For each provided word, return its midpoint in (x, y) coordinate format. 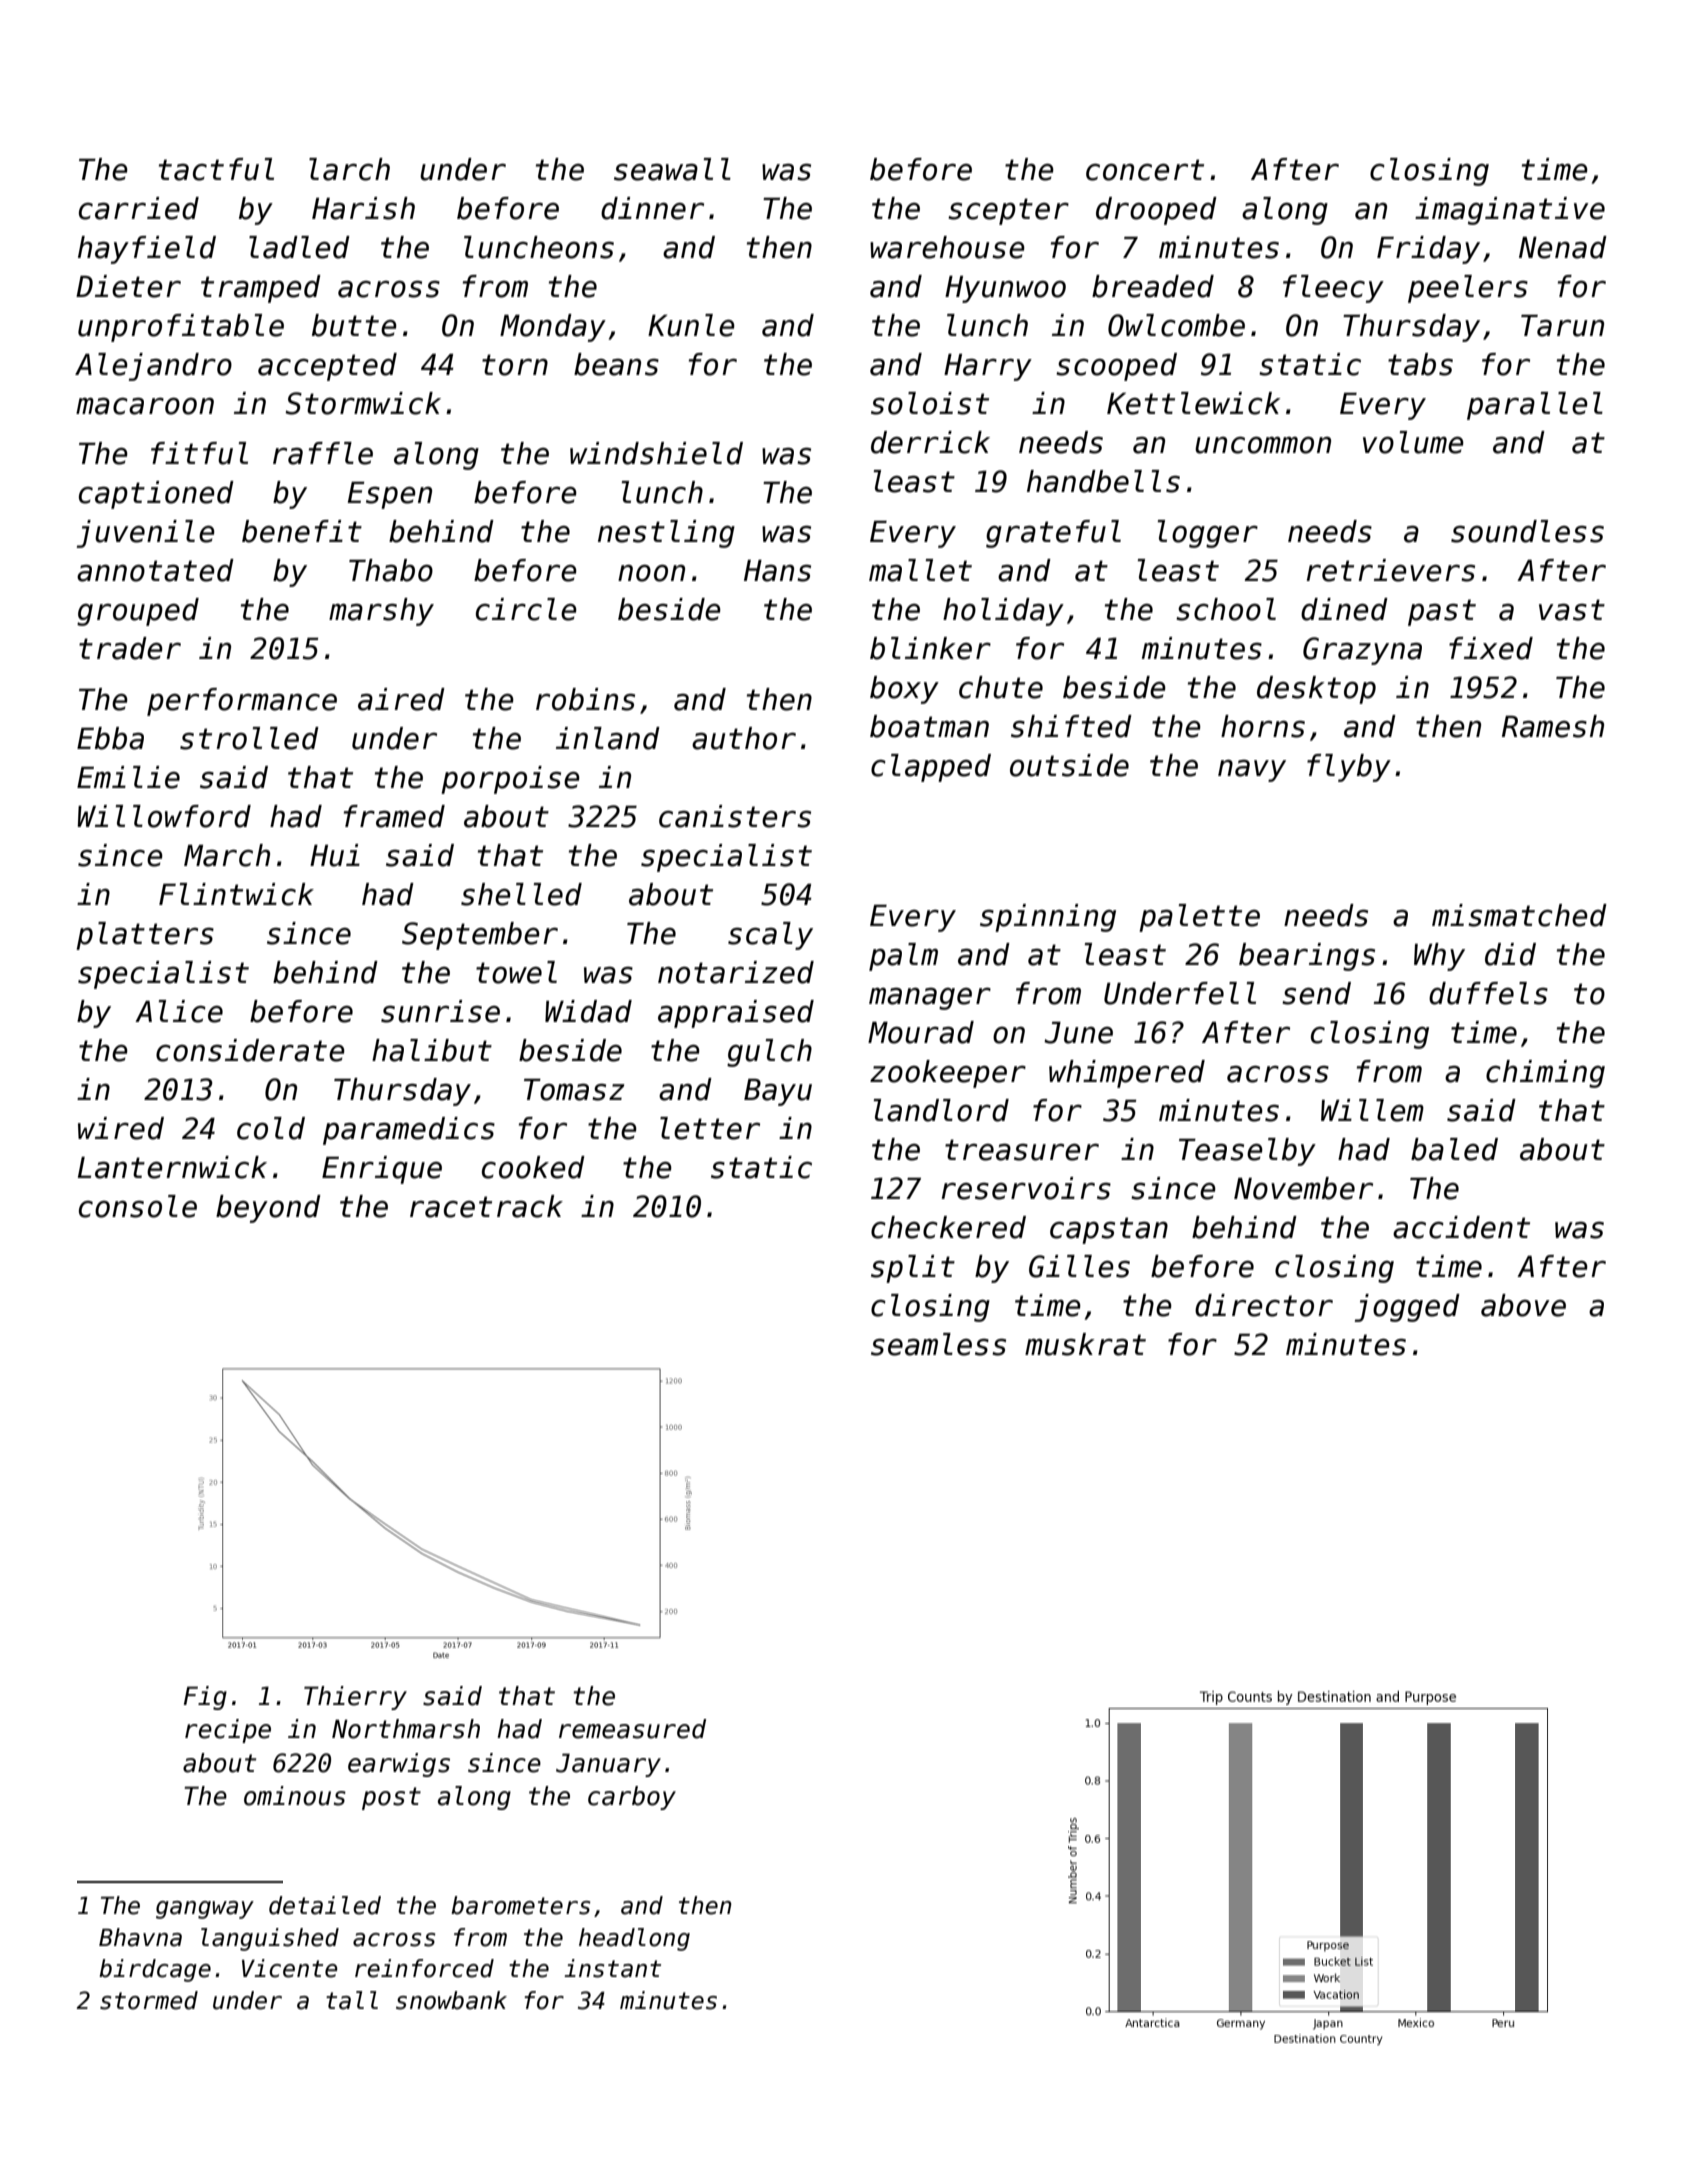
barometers (520, 1905)
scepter (1008, 211)
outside (1069, 765)
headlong (634, 1939)
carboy (632, 1798)
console (138, 1206)
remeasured (632, 1729)
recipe (228, 1731)
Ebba (110, 738)
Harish (363, 208)
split (913, 1269)
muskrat (1085, 1344)
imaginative (1510, 211)
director (1264, 1305)
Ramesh (1553, 726)
